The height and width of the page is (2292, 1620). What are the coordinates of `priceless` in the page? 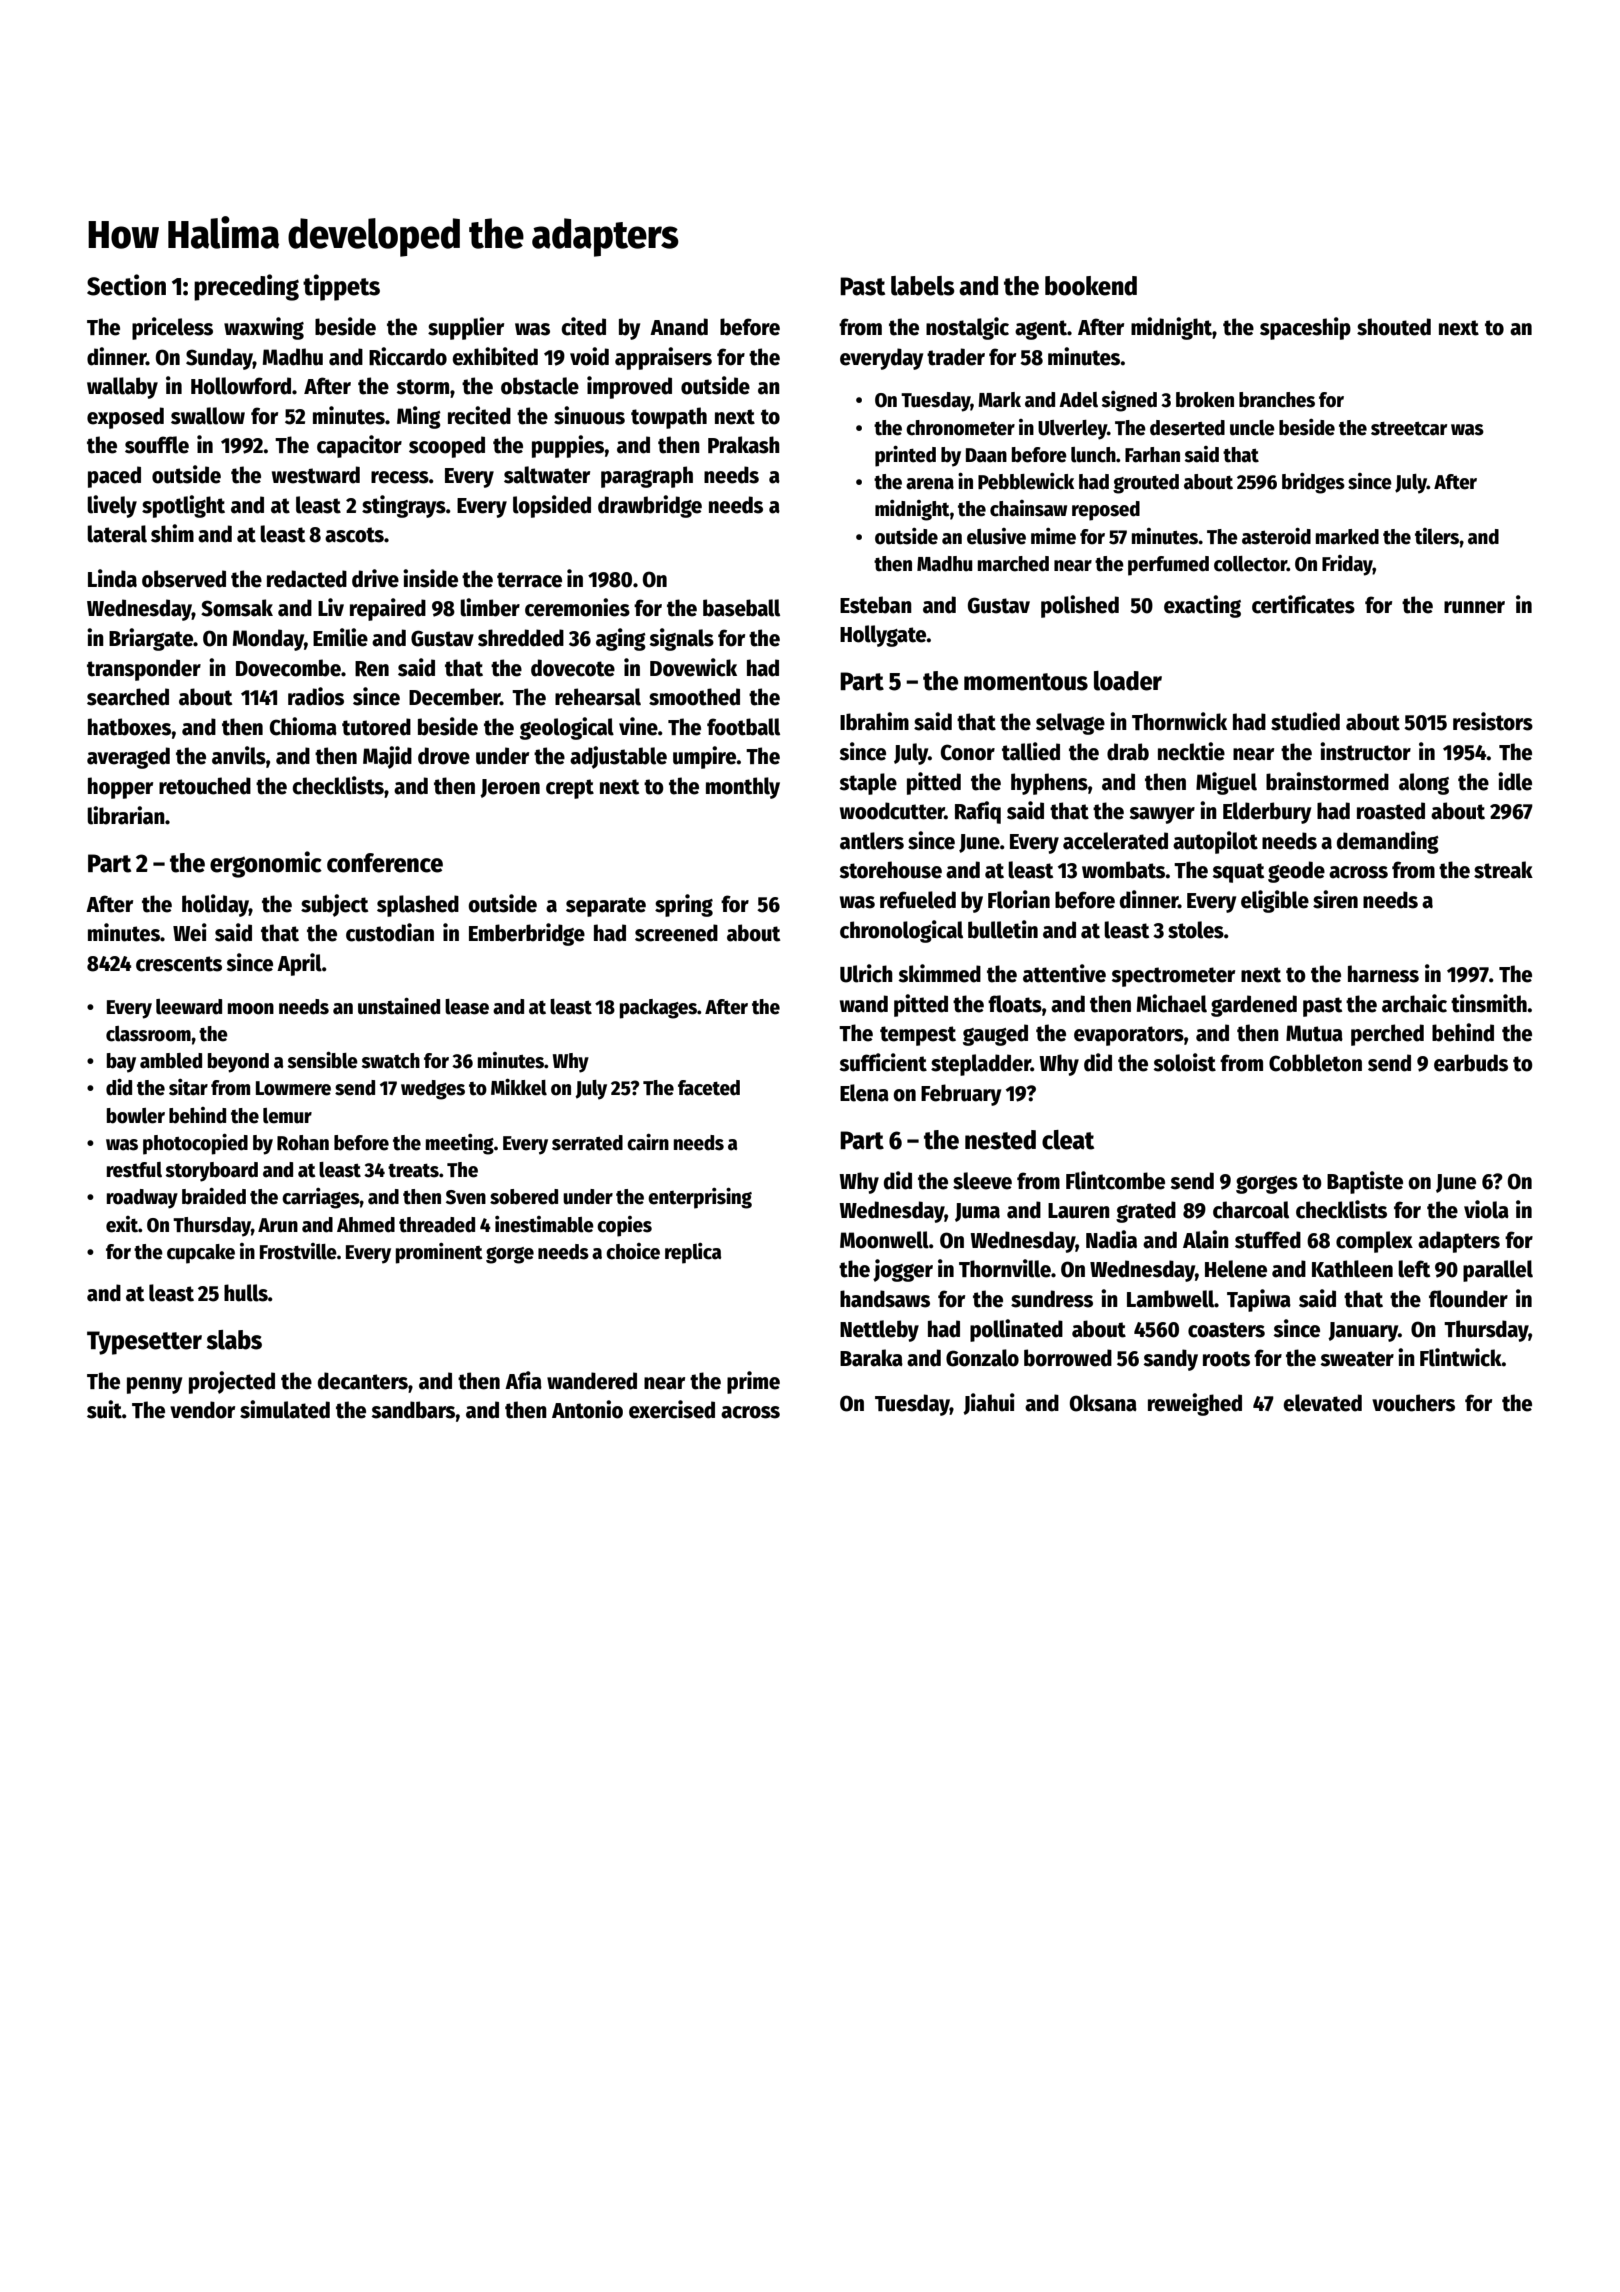 It's located at (172, 328).
